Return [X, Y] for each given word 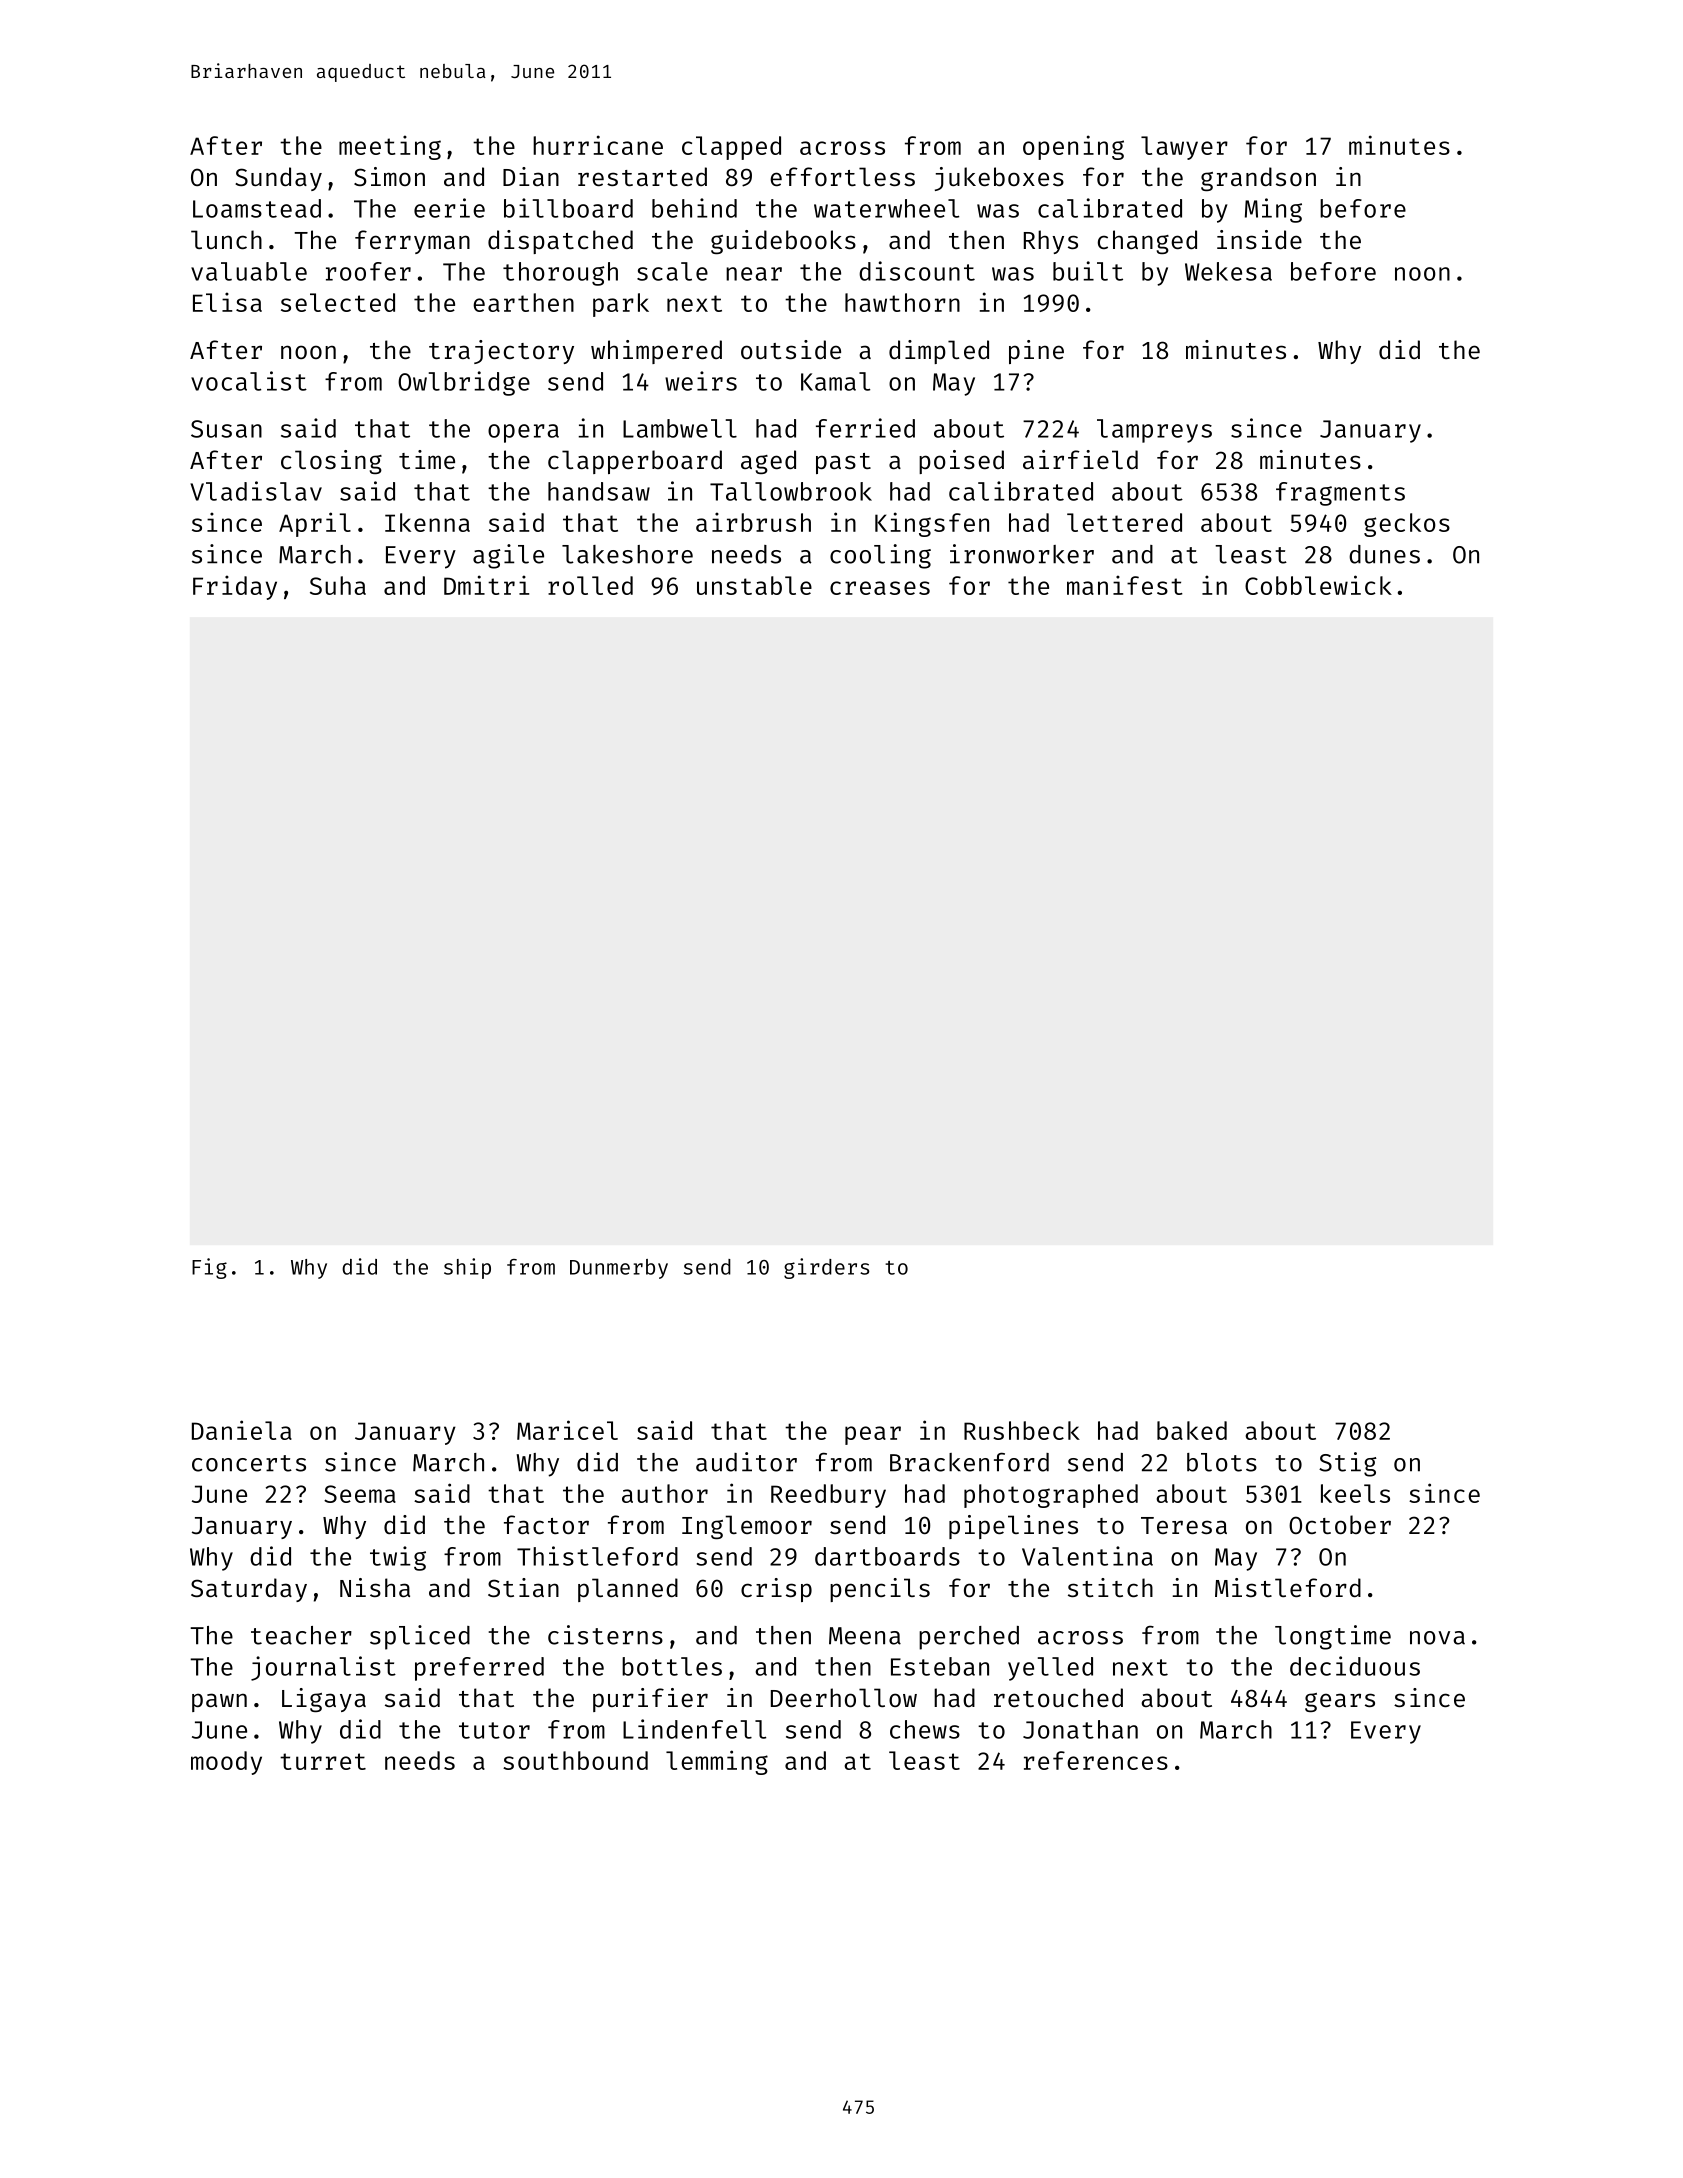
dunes [1384, 554]
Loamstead [257, 208]
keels [1355, 1493]
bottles [672, 1666]
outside [791, 349]
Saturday [249, 1590]
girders [826, 1268]
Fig [209, 1268]
